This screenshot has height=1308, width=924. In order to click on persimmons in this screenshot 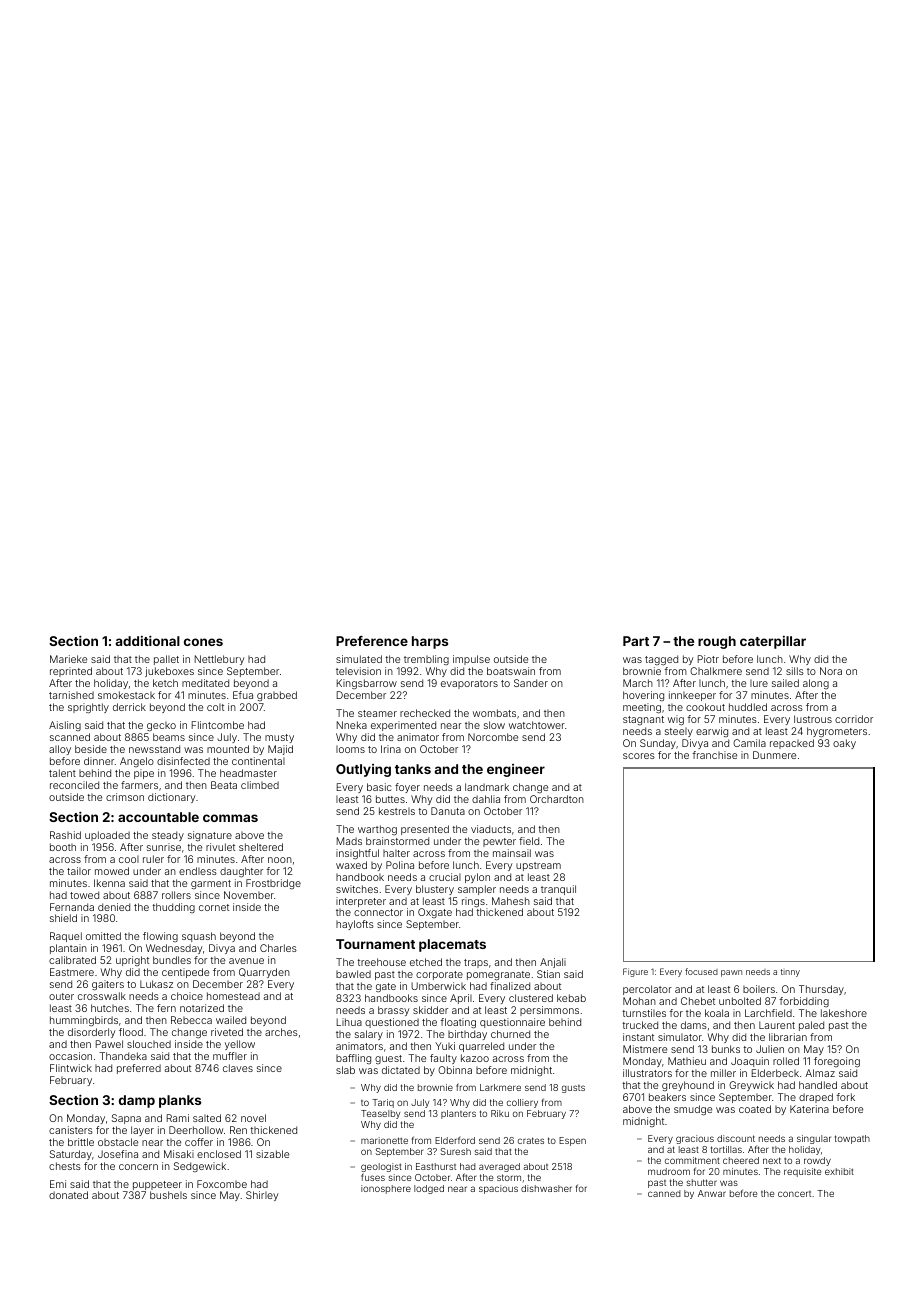, I will do `click(549, 1011)`.
